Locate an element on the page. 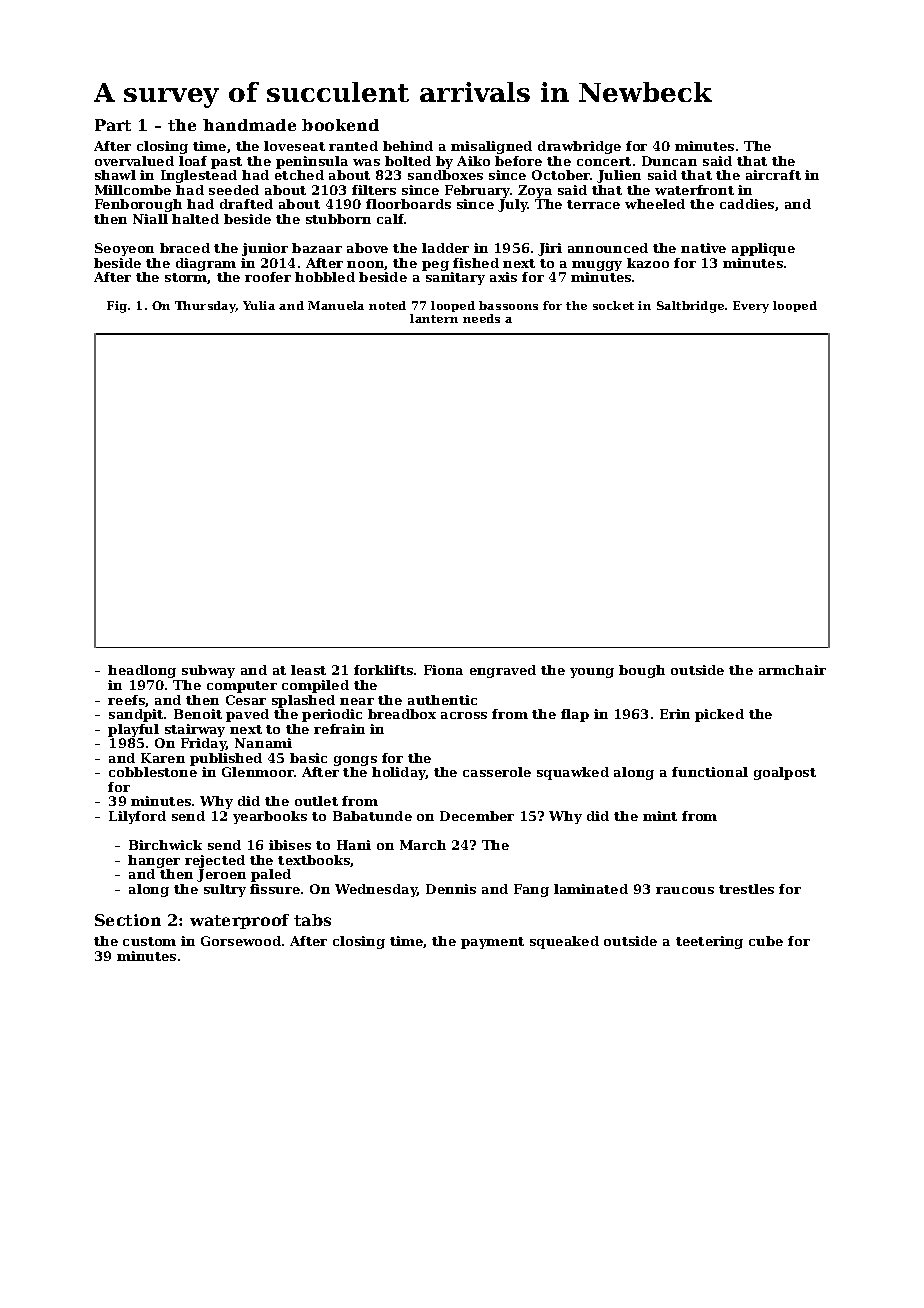 This page has width=924, height=1308. Every is located at coordinates (751, 307).
